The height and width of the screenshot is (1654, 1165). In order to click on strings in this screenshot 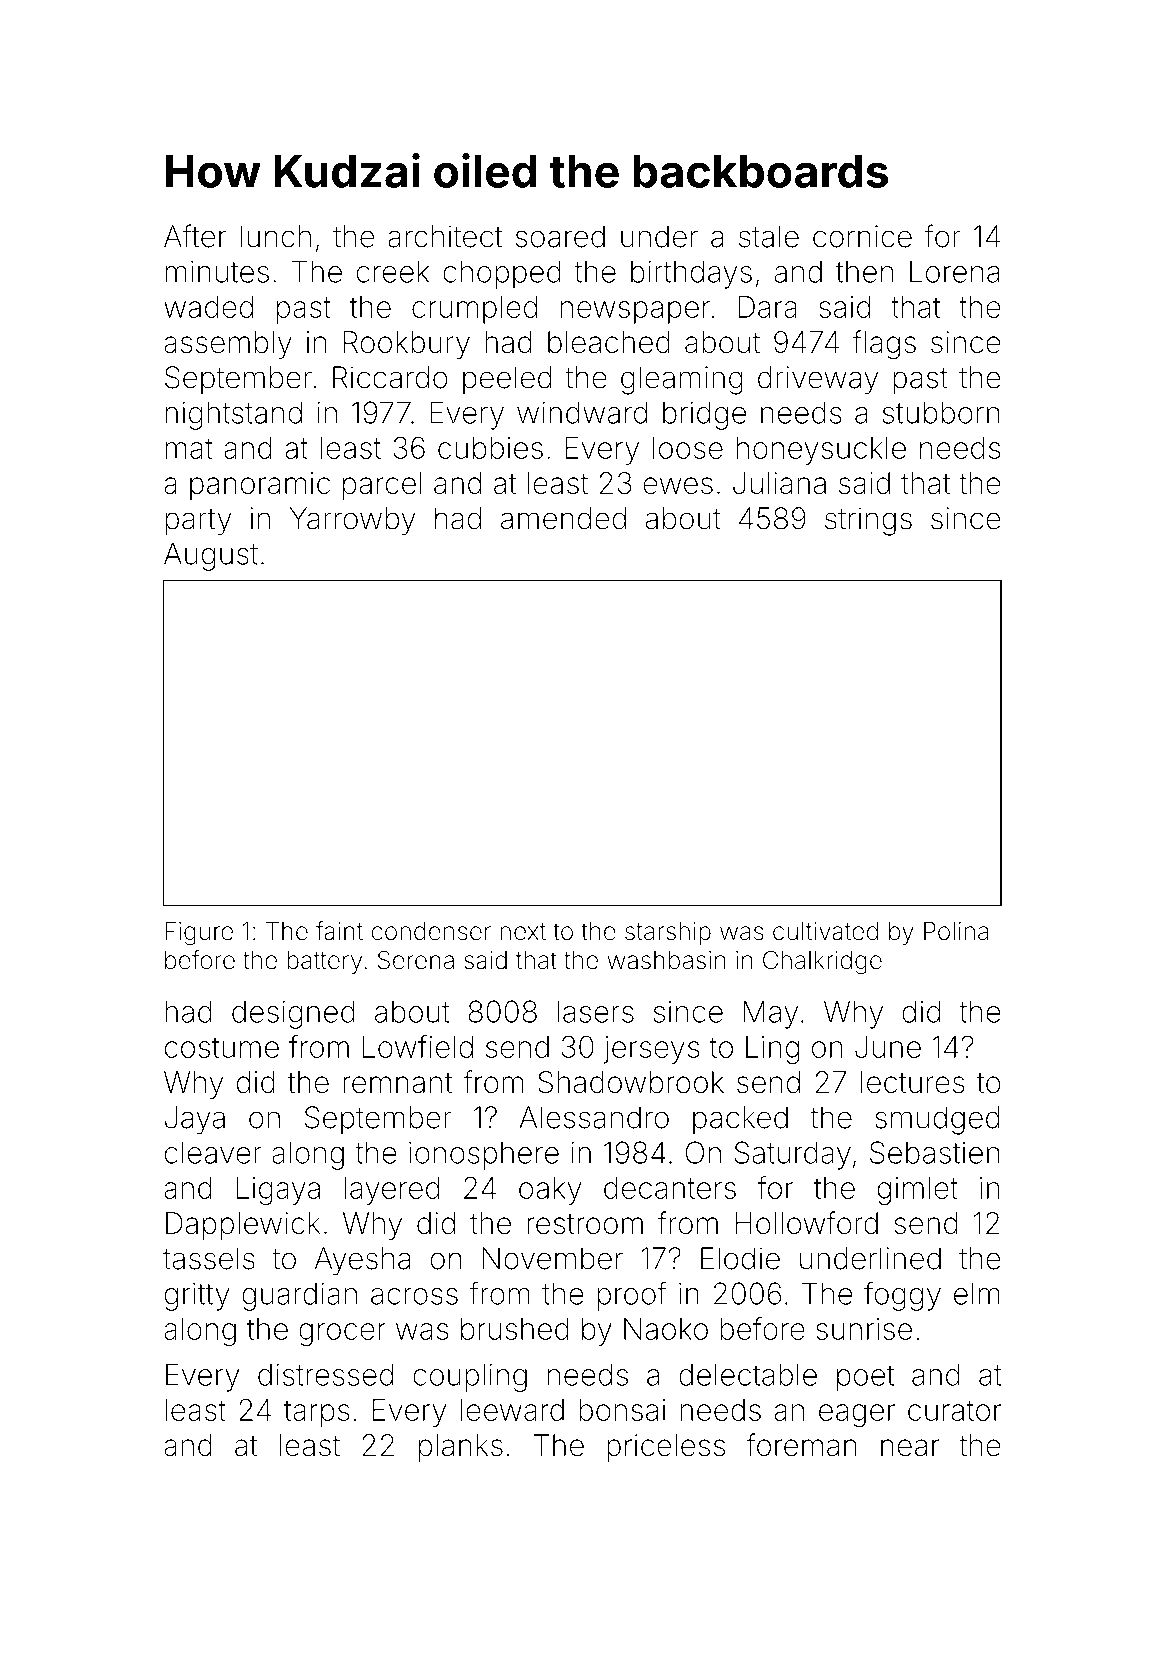, I will do `click(868, 521)`.
